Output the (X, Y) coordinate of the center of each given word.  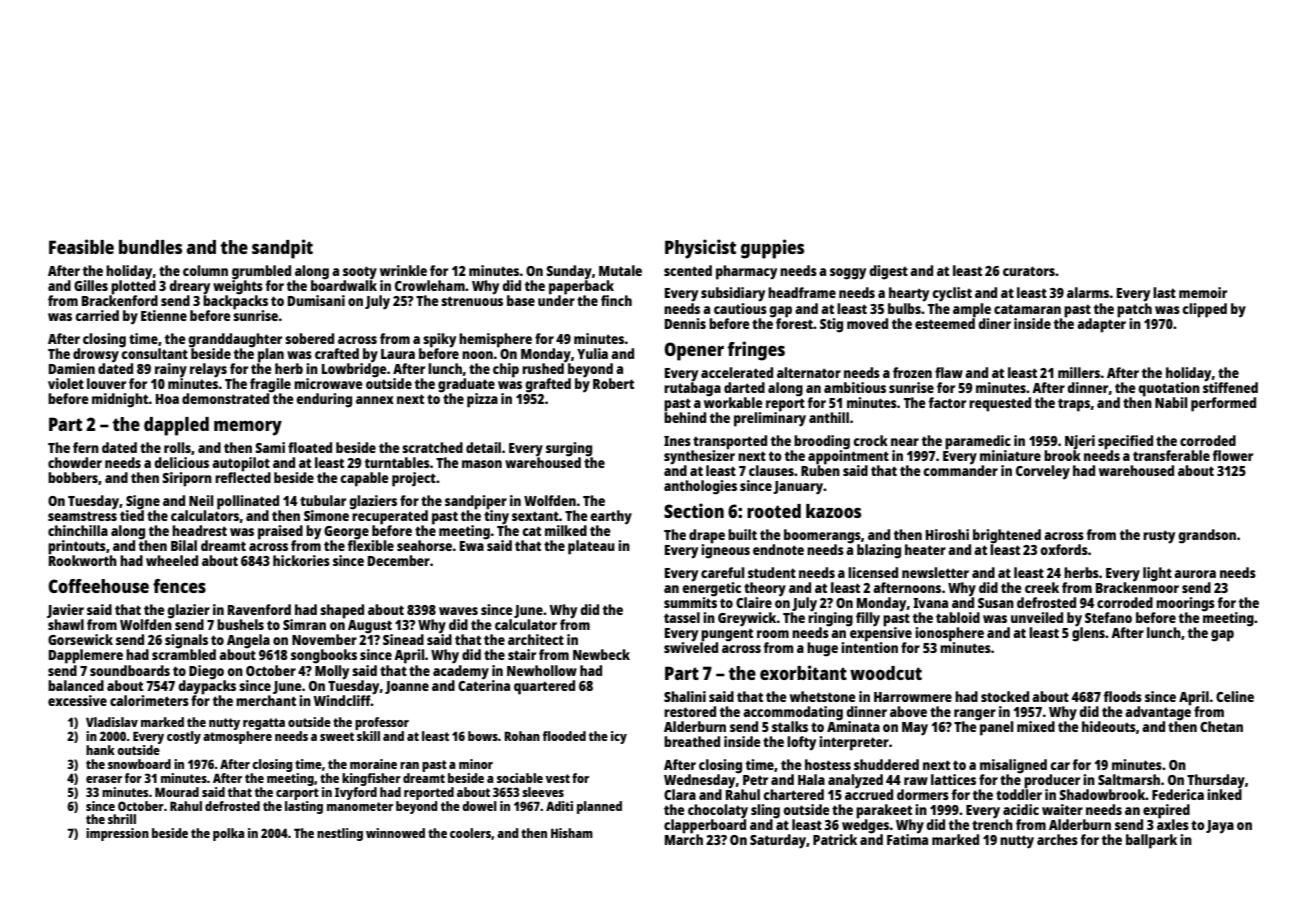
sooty (360, 273)
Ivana (930, 603)
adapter (1101, 325)
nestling (340, 834)
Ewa (472, 546)
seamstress (82, 516)
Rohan (522, 736)
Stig (831, 325)
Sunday (569, 272)
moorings (1185, 604)
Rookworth (83, 560)
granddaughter (235, 340)
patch (1134, 310)
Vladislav (112, 722)
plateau (591, 547)
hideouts (1109, 726)
